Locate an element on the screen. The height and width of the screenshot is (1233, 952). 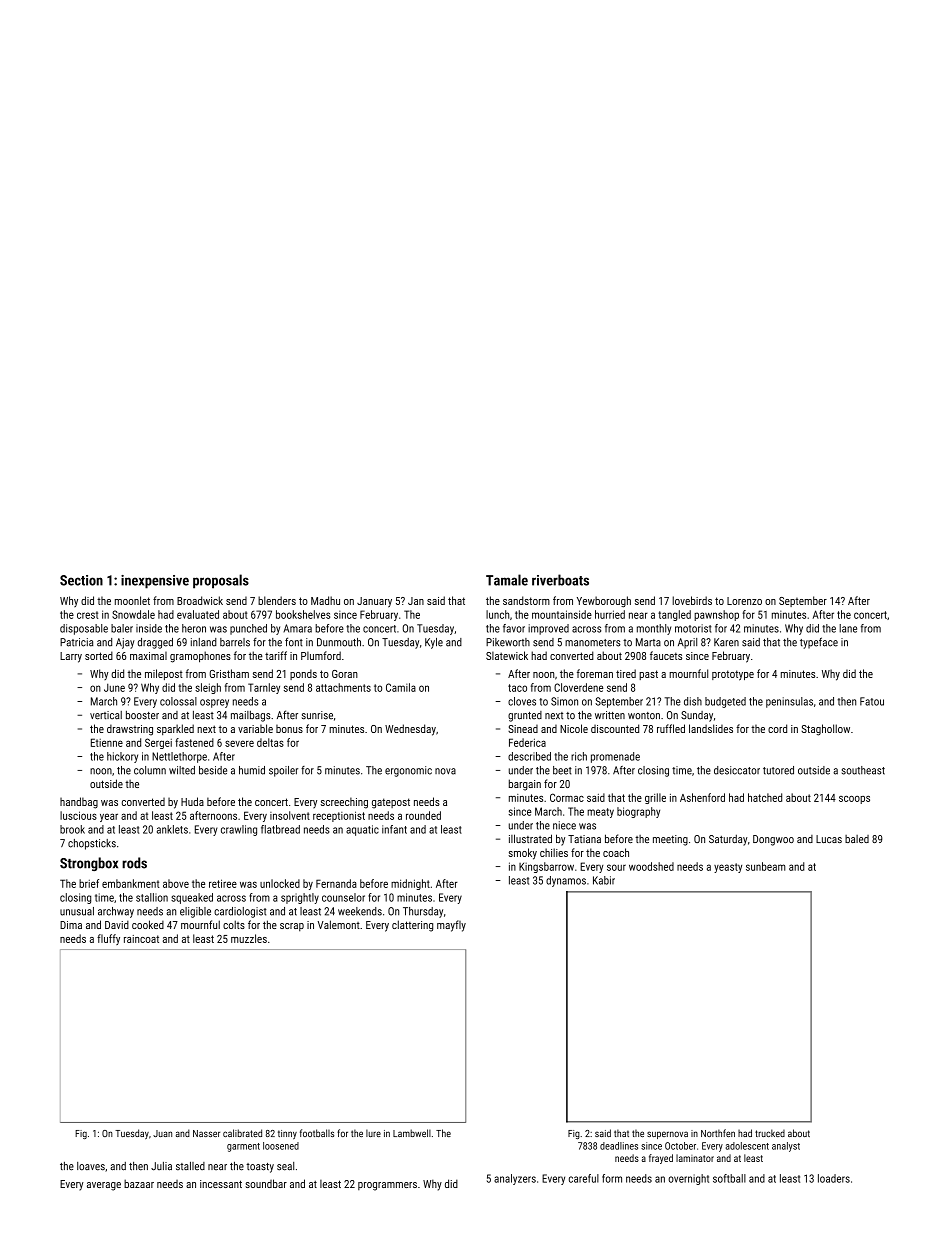
Tamale is located at coordinates (507, 580).
